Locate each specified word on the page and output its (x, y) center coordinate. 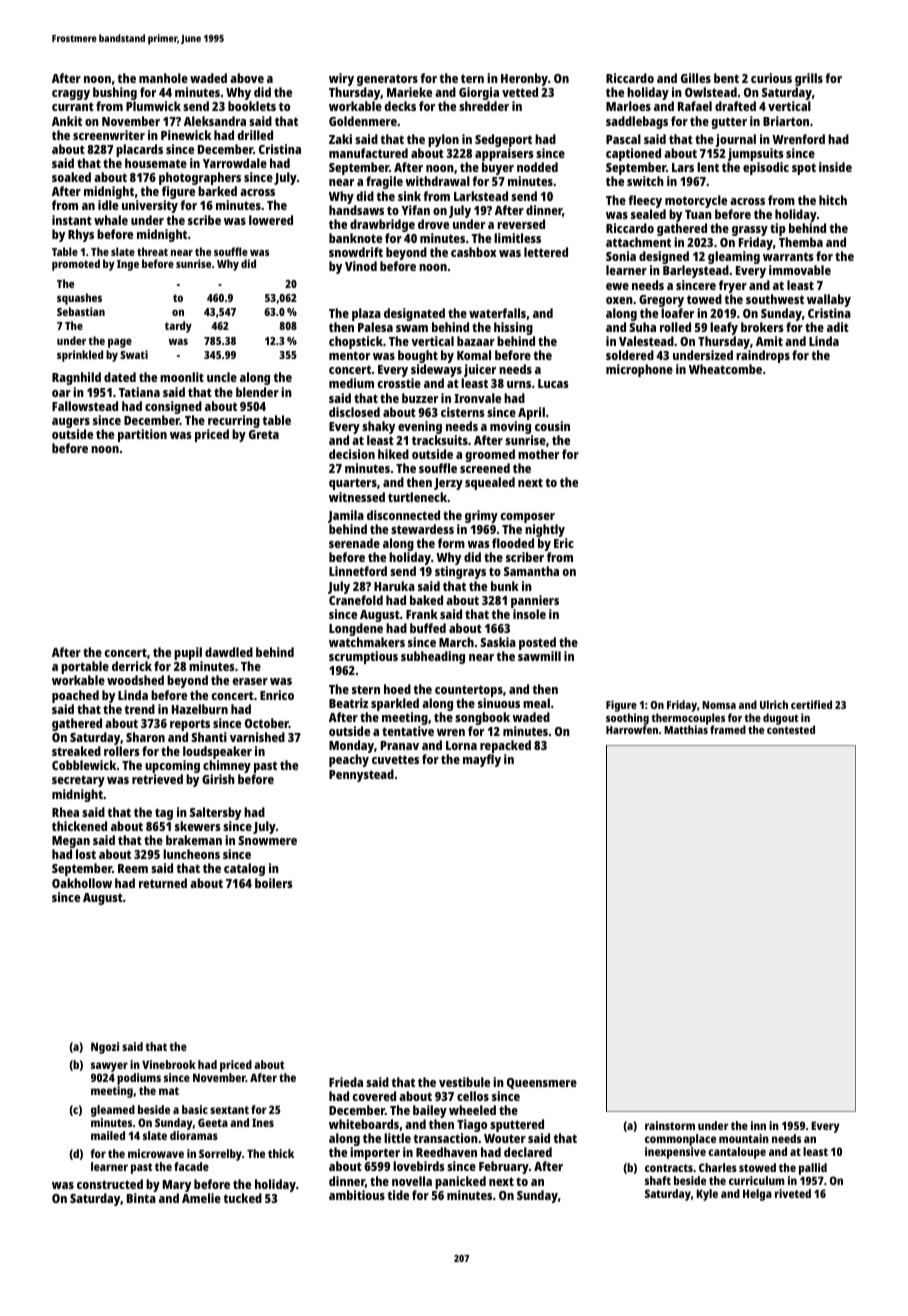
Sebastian (81, 311)
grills (809, 80)
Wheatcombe (725, 369)
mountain (744, 1138)
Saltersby (215, 813)
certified (811, 704)
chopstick (356, 342)
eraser (250, 681)
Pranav (400, 745)
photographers (200, 178)
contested (791, 729)
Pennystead (361, 775)
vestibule (464, 1082)
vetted (520, 92)
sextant (229, 1110)
